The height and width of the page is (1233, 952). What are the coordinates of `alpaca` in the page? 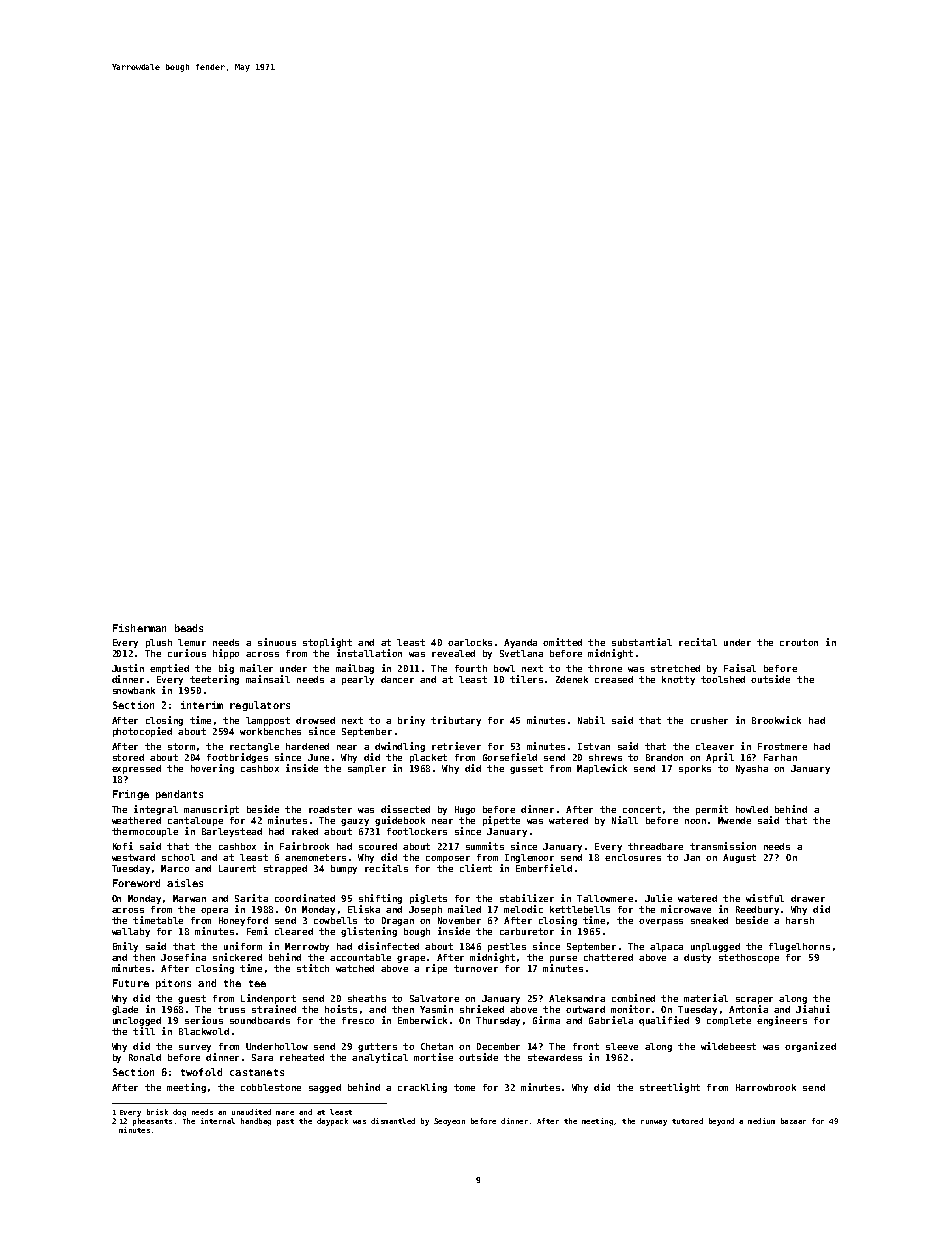 It's located at (666, 947).
